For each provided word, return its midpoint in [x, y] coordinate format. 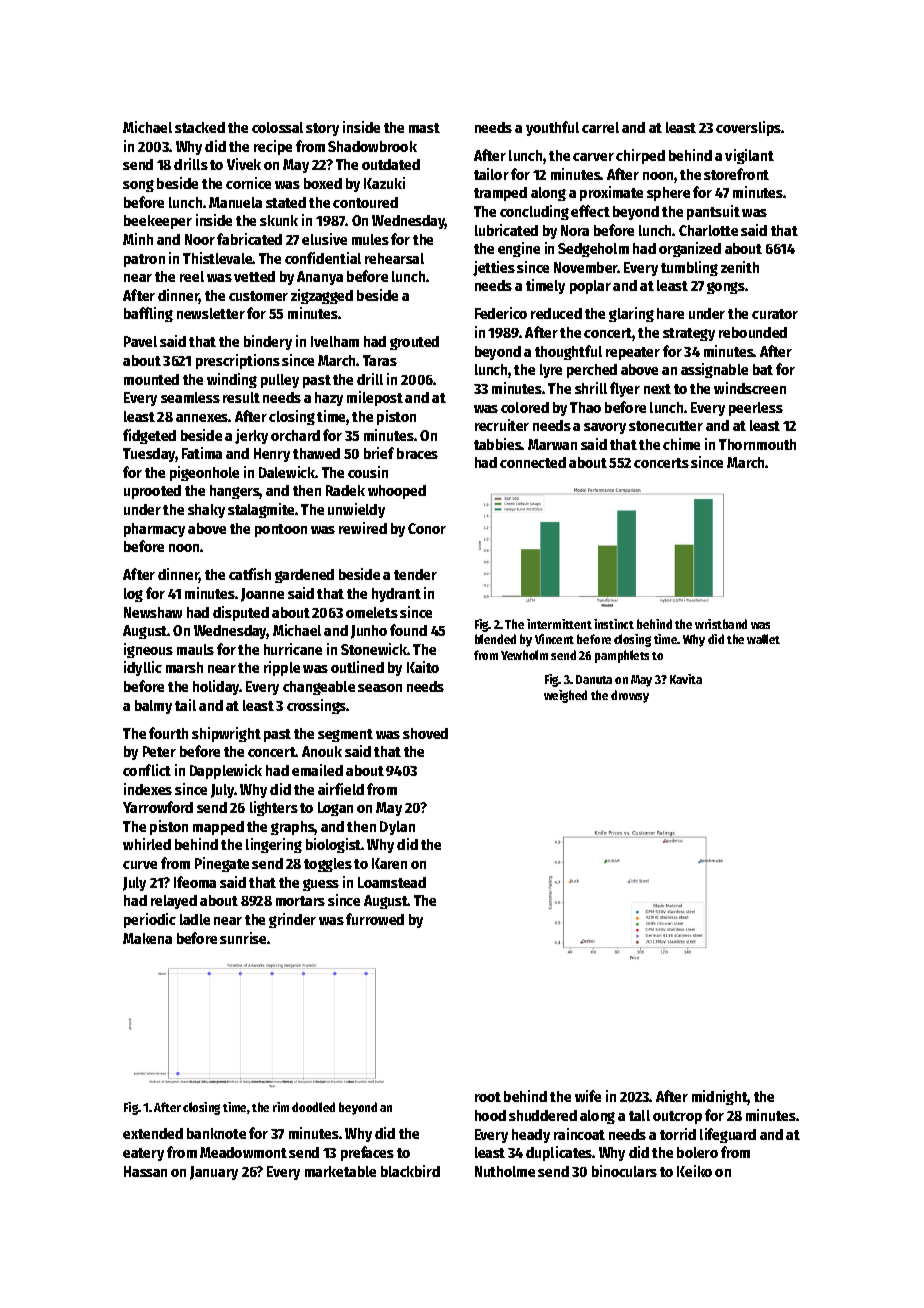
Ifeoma [195, 882]
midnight [720, 1097]
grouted [414, 343]
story [322, 129]
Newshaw [153, 612]
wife [588, 1096]
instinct [614, 624]
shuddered [543, 1115]
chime [681, 444]
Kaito [423, 667]
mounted [151, 379]
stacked [200, 127]
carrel [600, 127]
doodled [313, 1107]
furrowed [375, 919]
